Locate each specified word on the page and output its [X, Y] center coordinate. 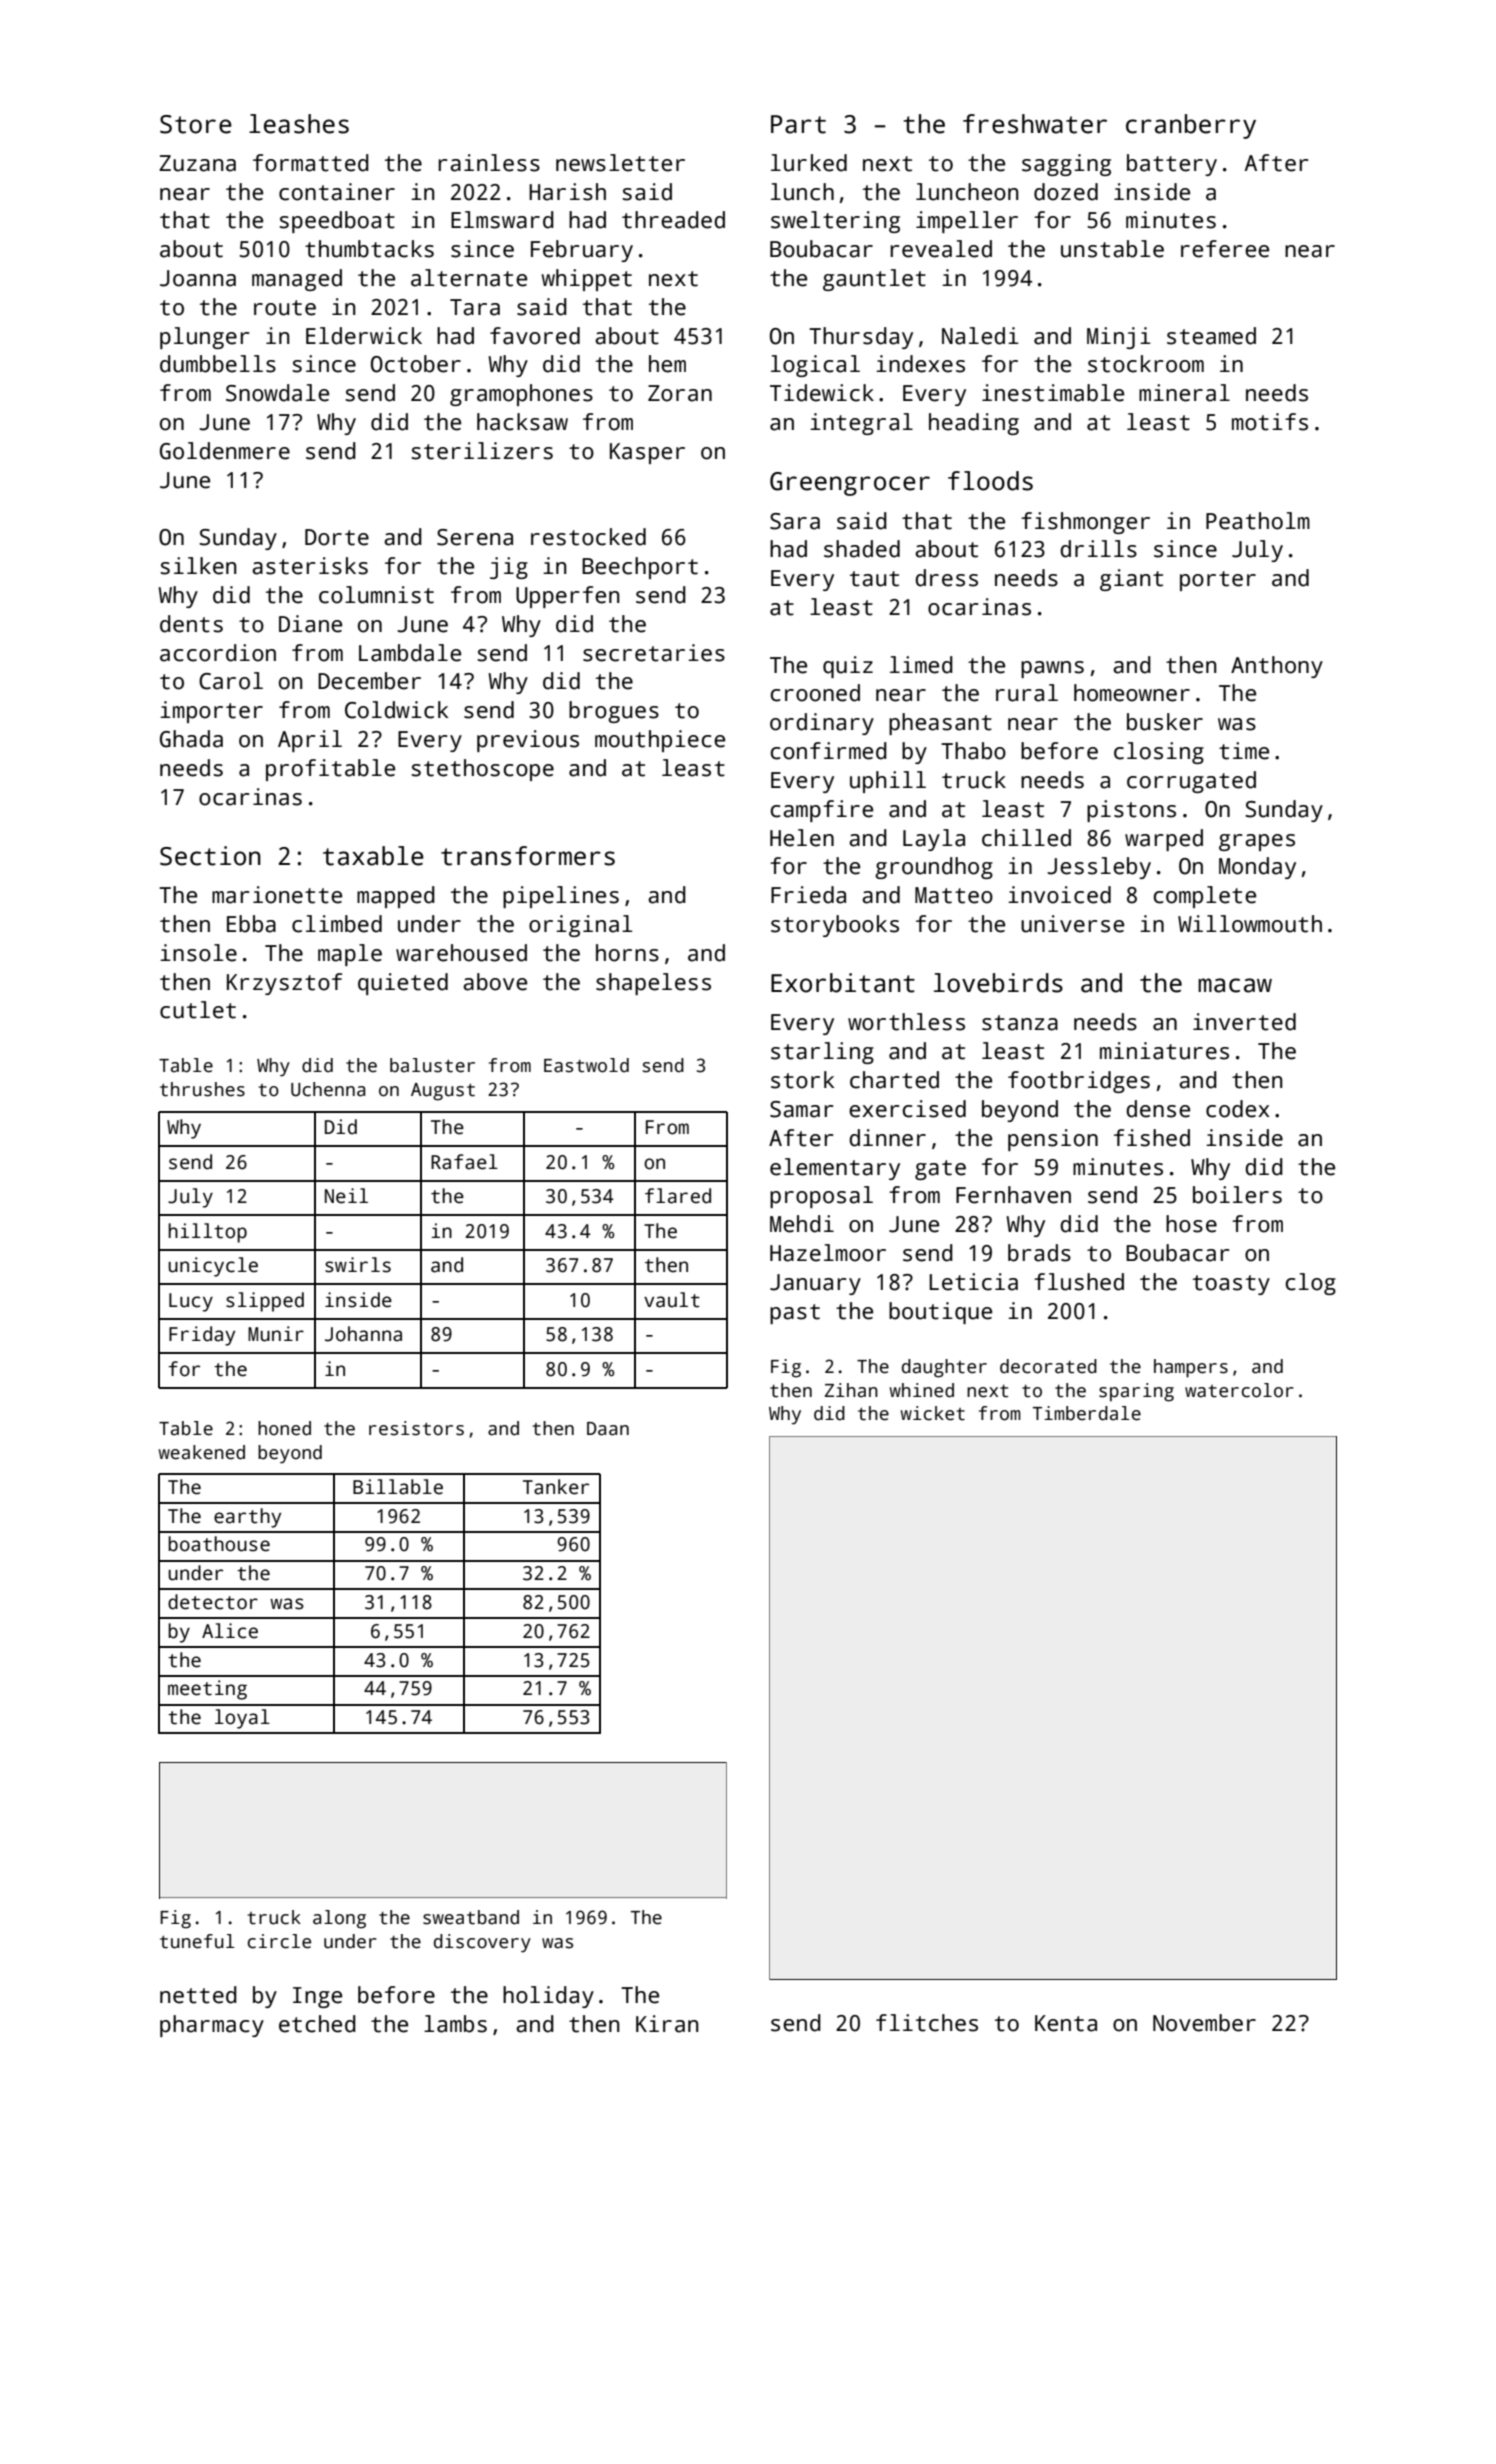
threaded [673, 220]
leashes [299, 124]
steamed [1211, 336]
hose [1191, 1224]
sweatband [471, 1917]
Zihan [851, 1390]
